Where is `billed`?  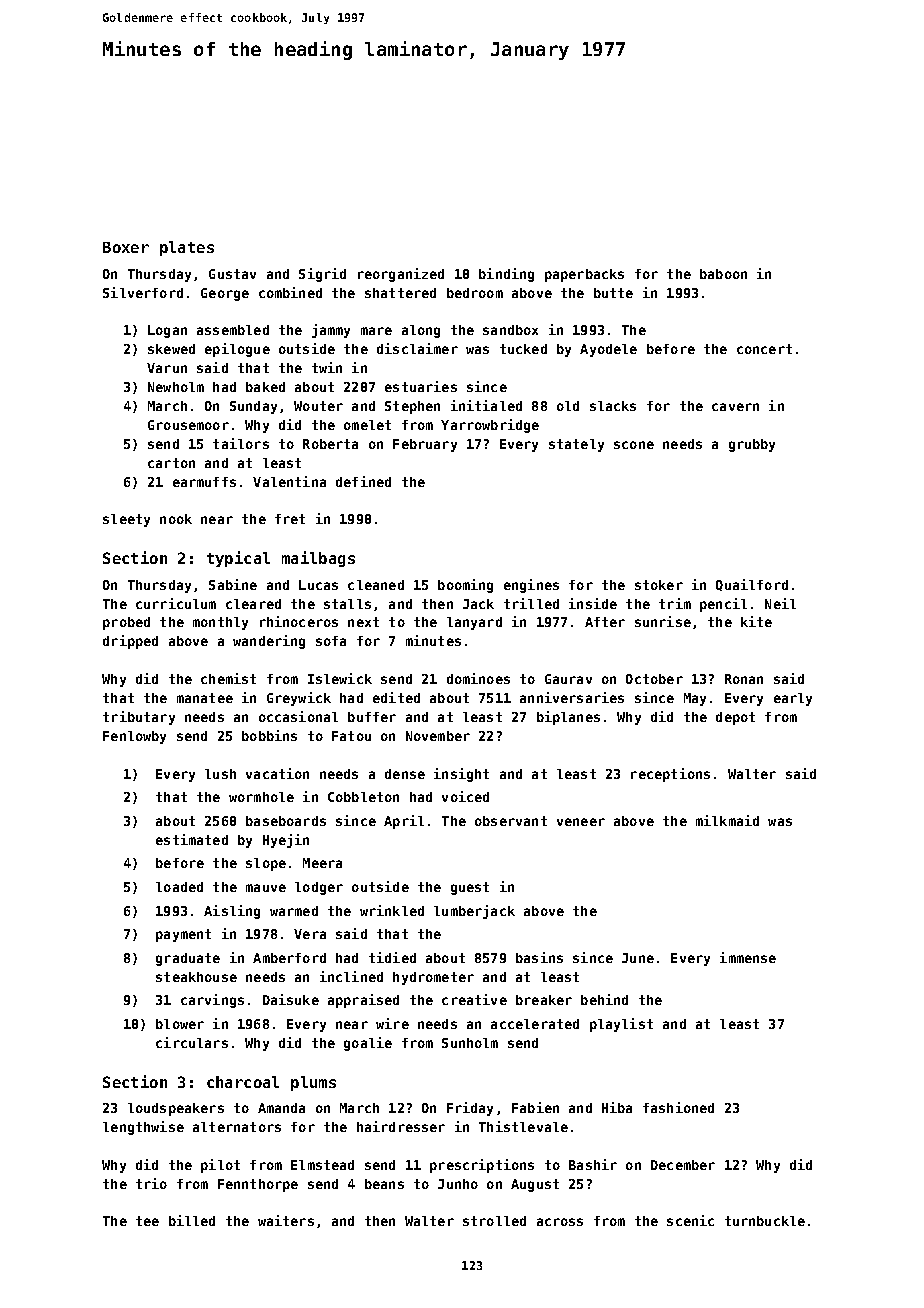
billed is located at coordinates (192, 1220).
